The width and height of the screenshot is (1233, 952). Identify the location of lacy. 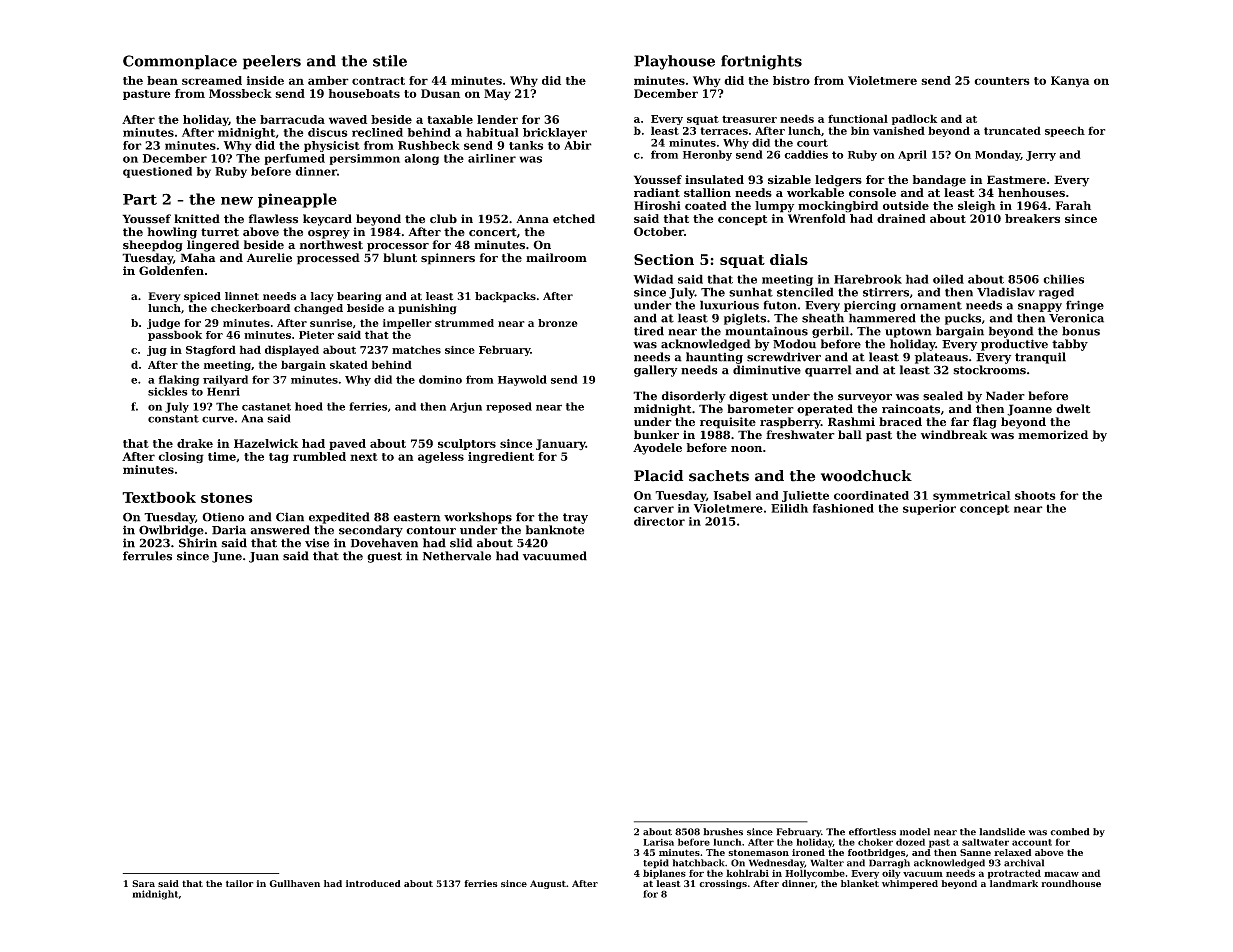
(322, 297).
